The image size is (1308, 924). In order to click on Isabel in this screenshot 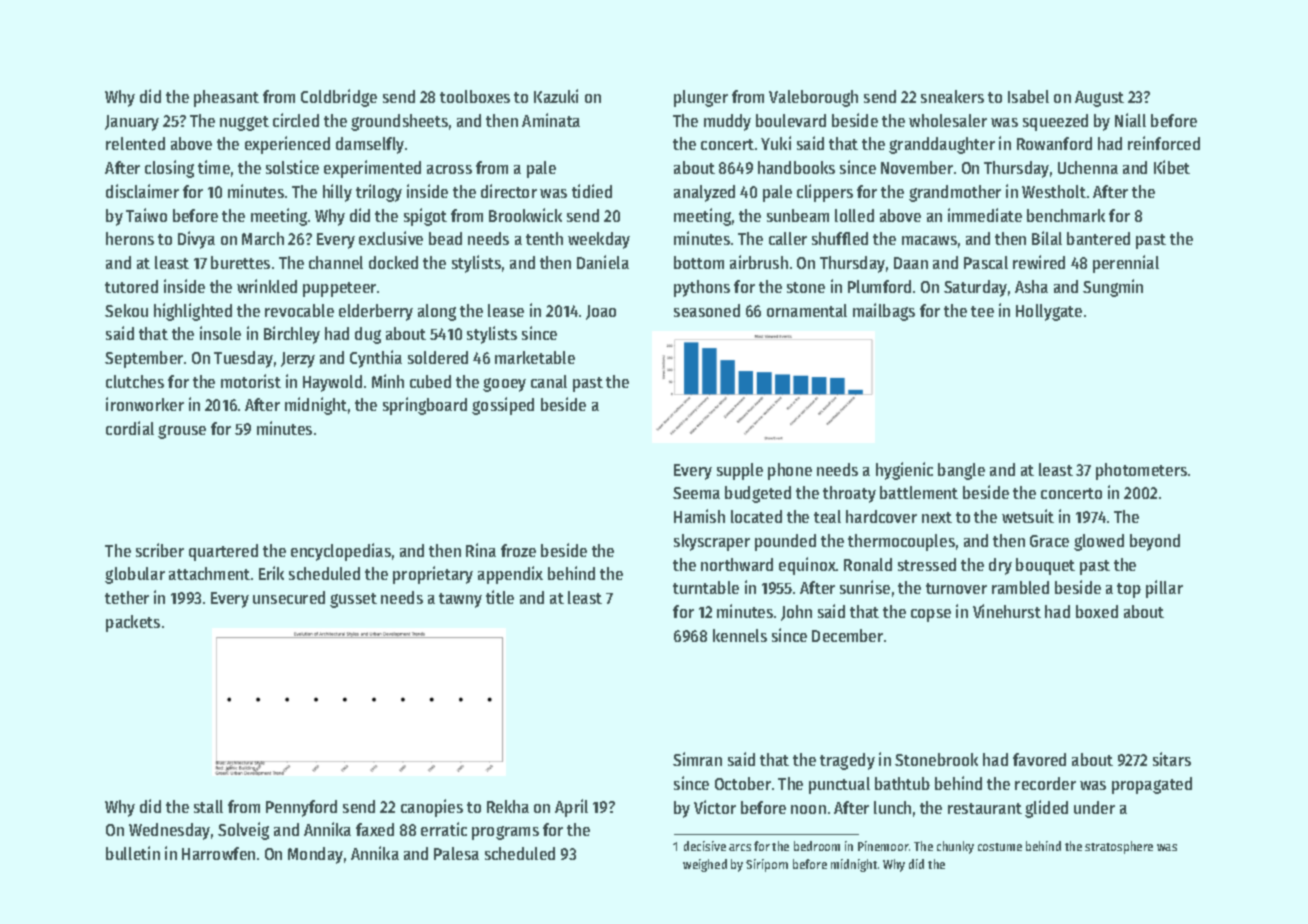, I will do `click(1028, 96)`.
